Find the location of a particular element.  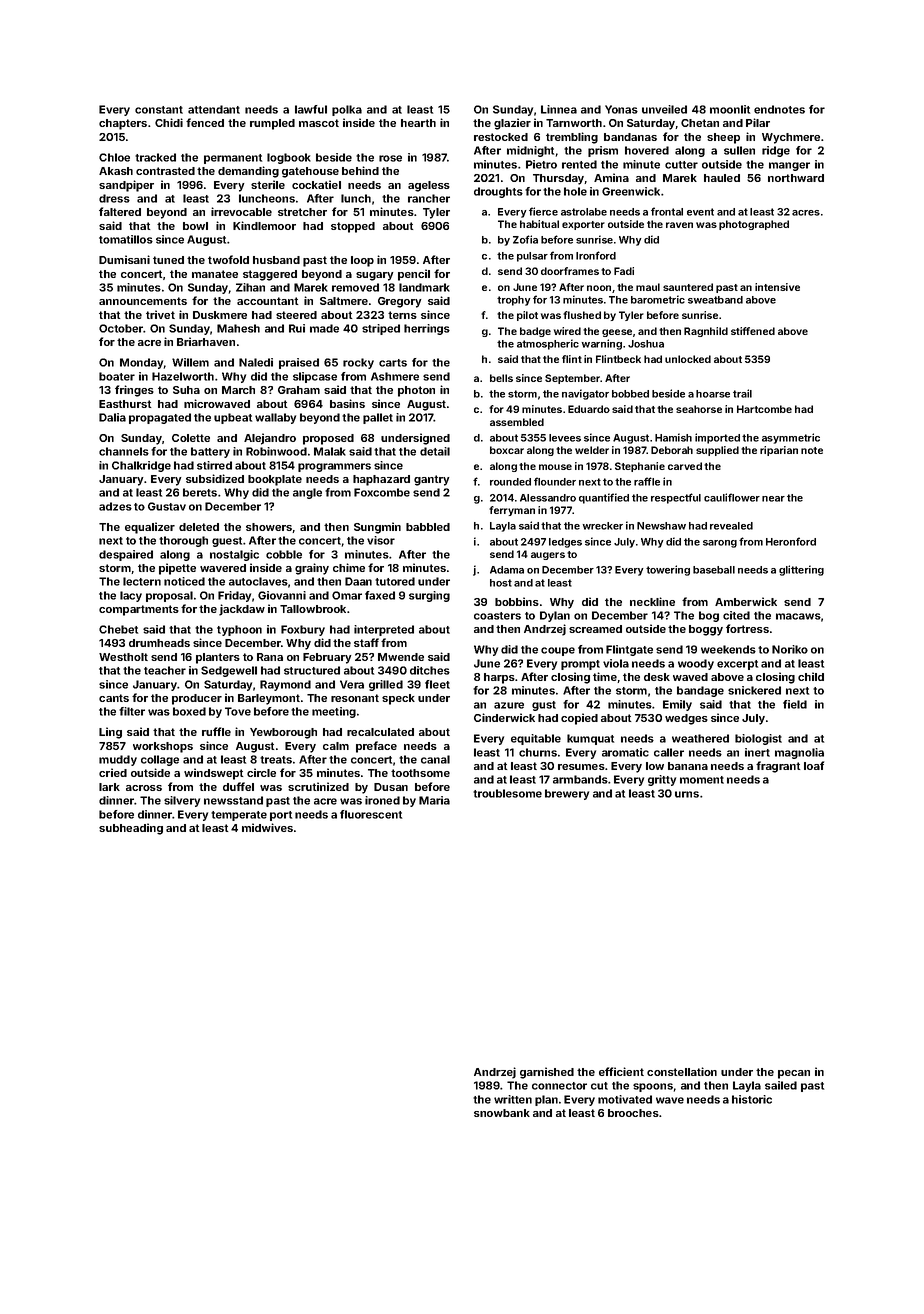

lawful is located at coordinates (311, 109).
